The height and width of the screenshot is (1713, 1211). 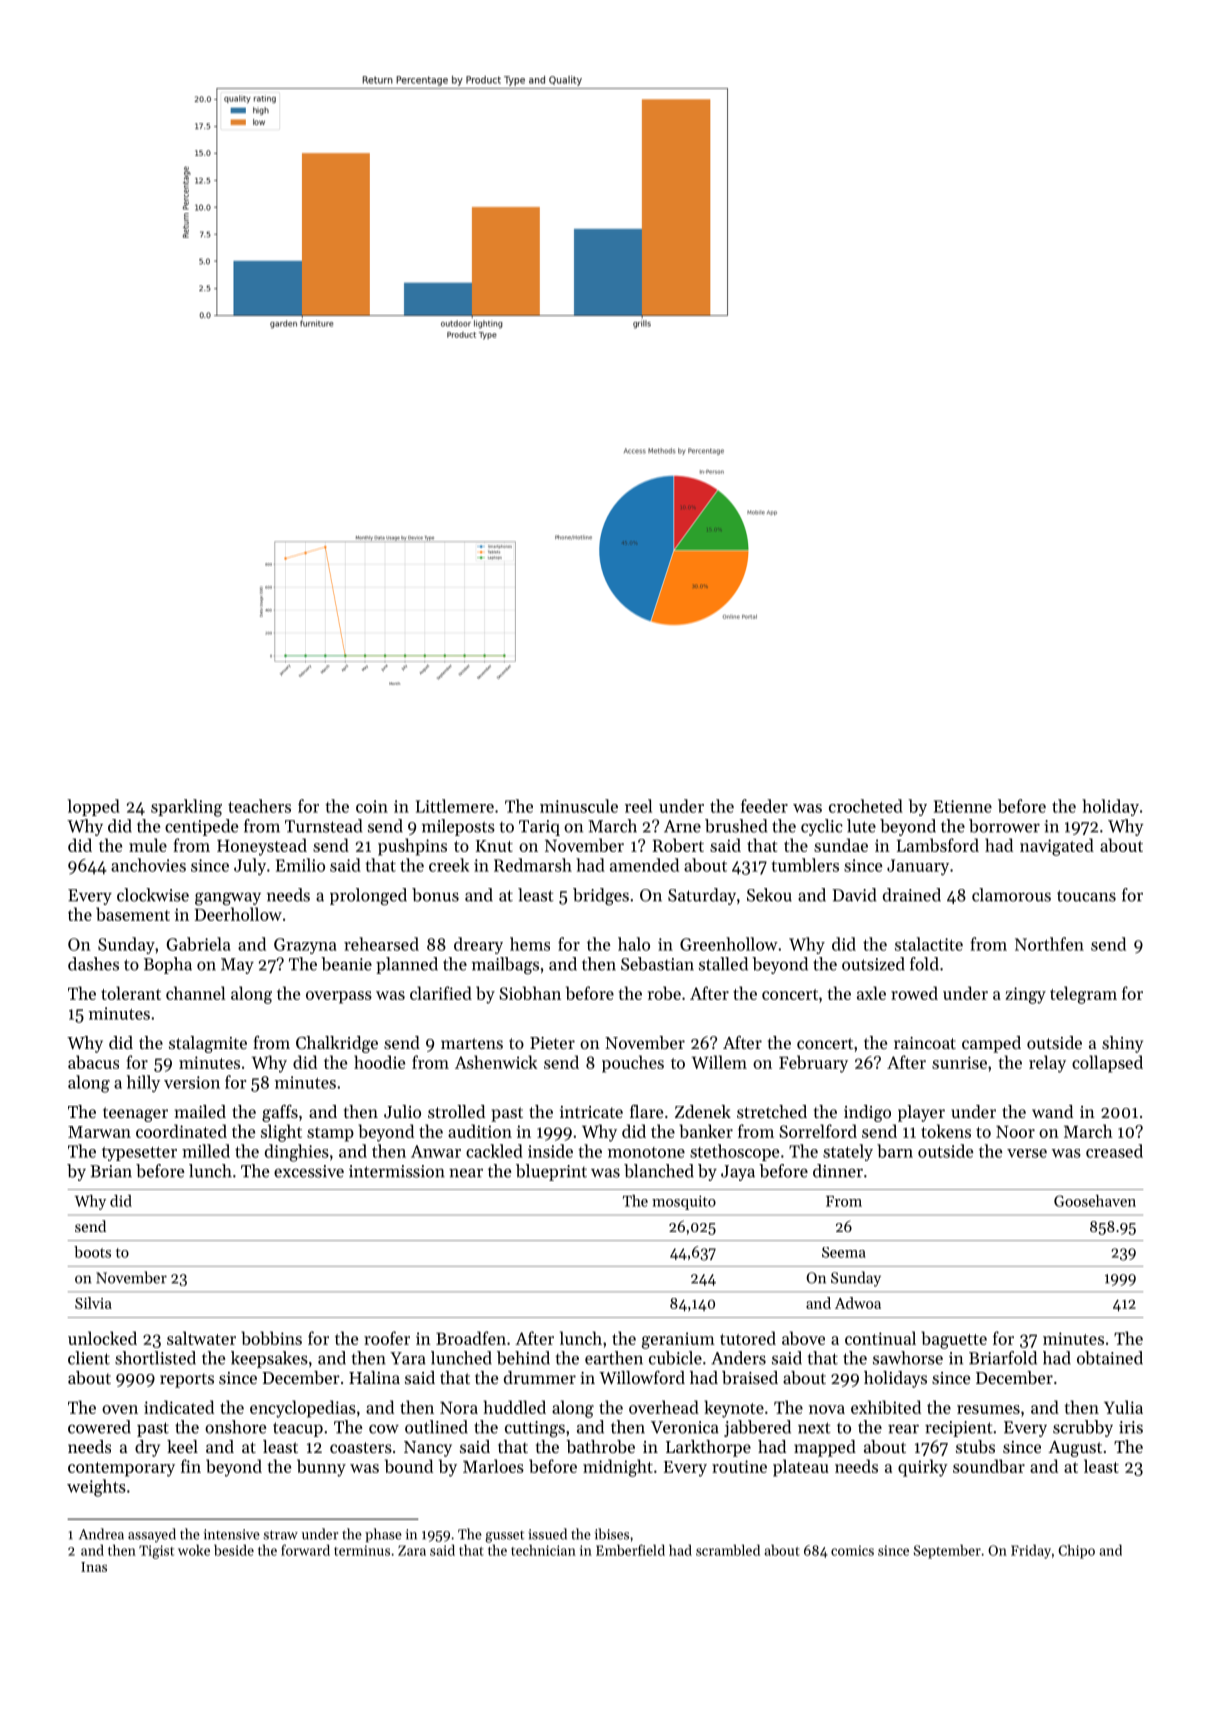 What do you see at coordinates (234, 1550) in the screenshot?
I see `beside` at bounding box center [234, 1550].
